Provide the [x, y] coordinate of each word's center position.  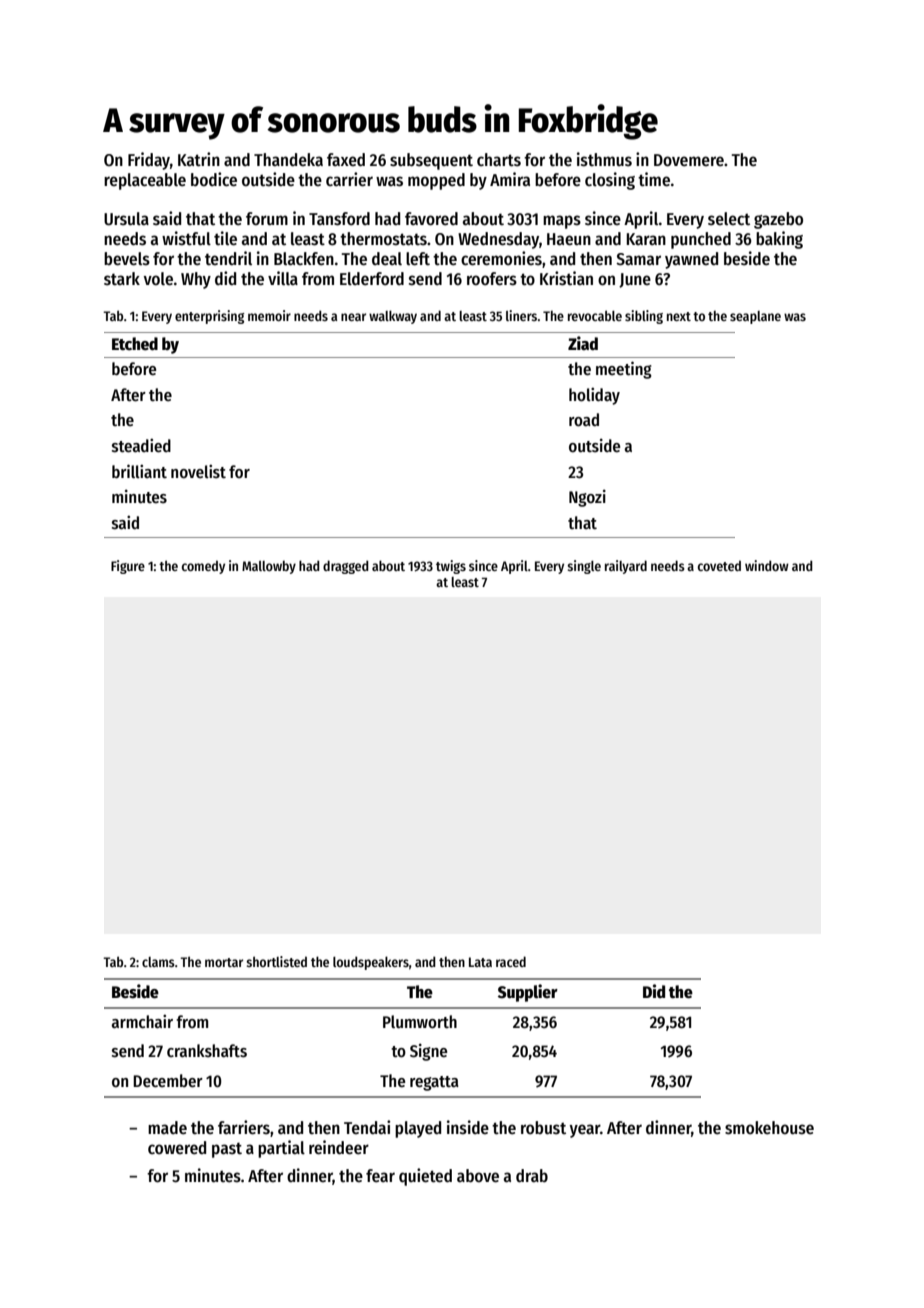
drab [532, 1176]
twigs [451, 567]
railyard [626, 567]
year [585, 1131]
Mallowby [269, 567]
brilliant [139, 471]
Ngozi [587, 498]
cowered [177, 1148]
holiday [594, 396]
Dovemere [689, 160]
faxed [346, 160]
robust [543, 1128]
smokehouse [769, 1128]
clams [158, 962]
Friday [149, 161]
